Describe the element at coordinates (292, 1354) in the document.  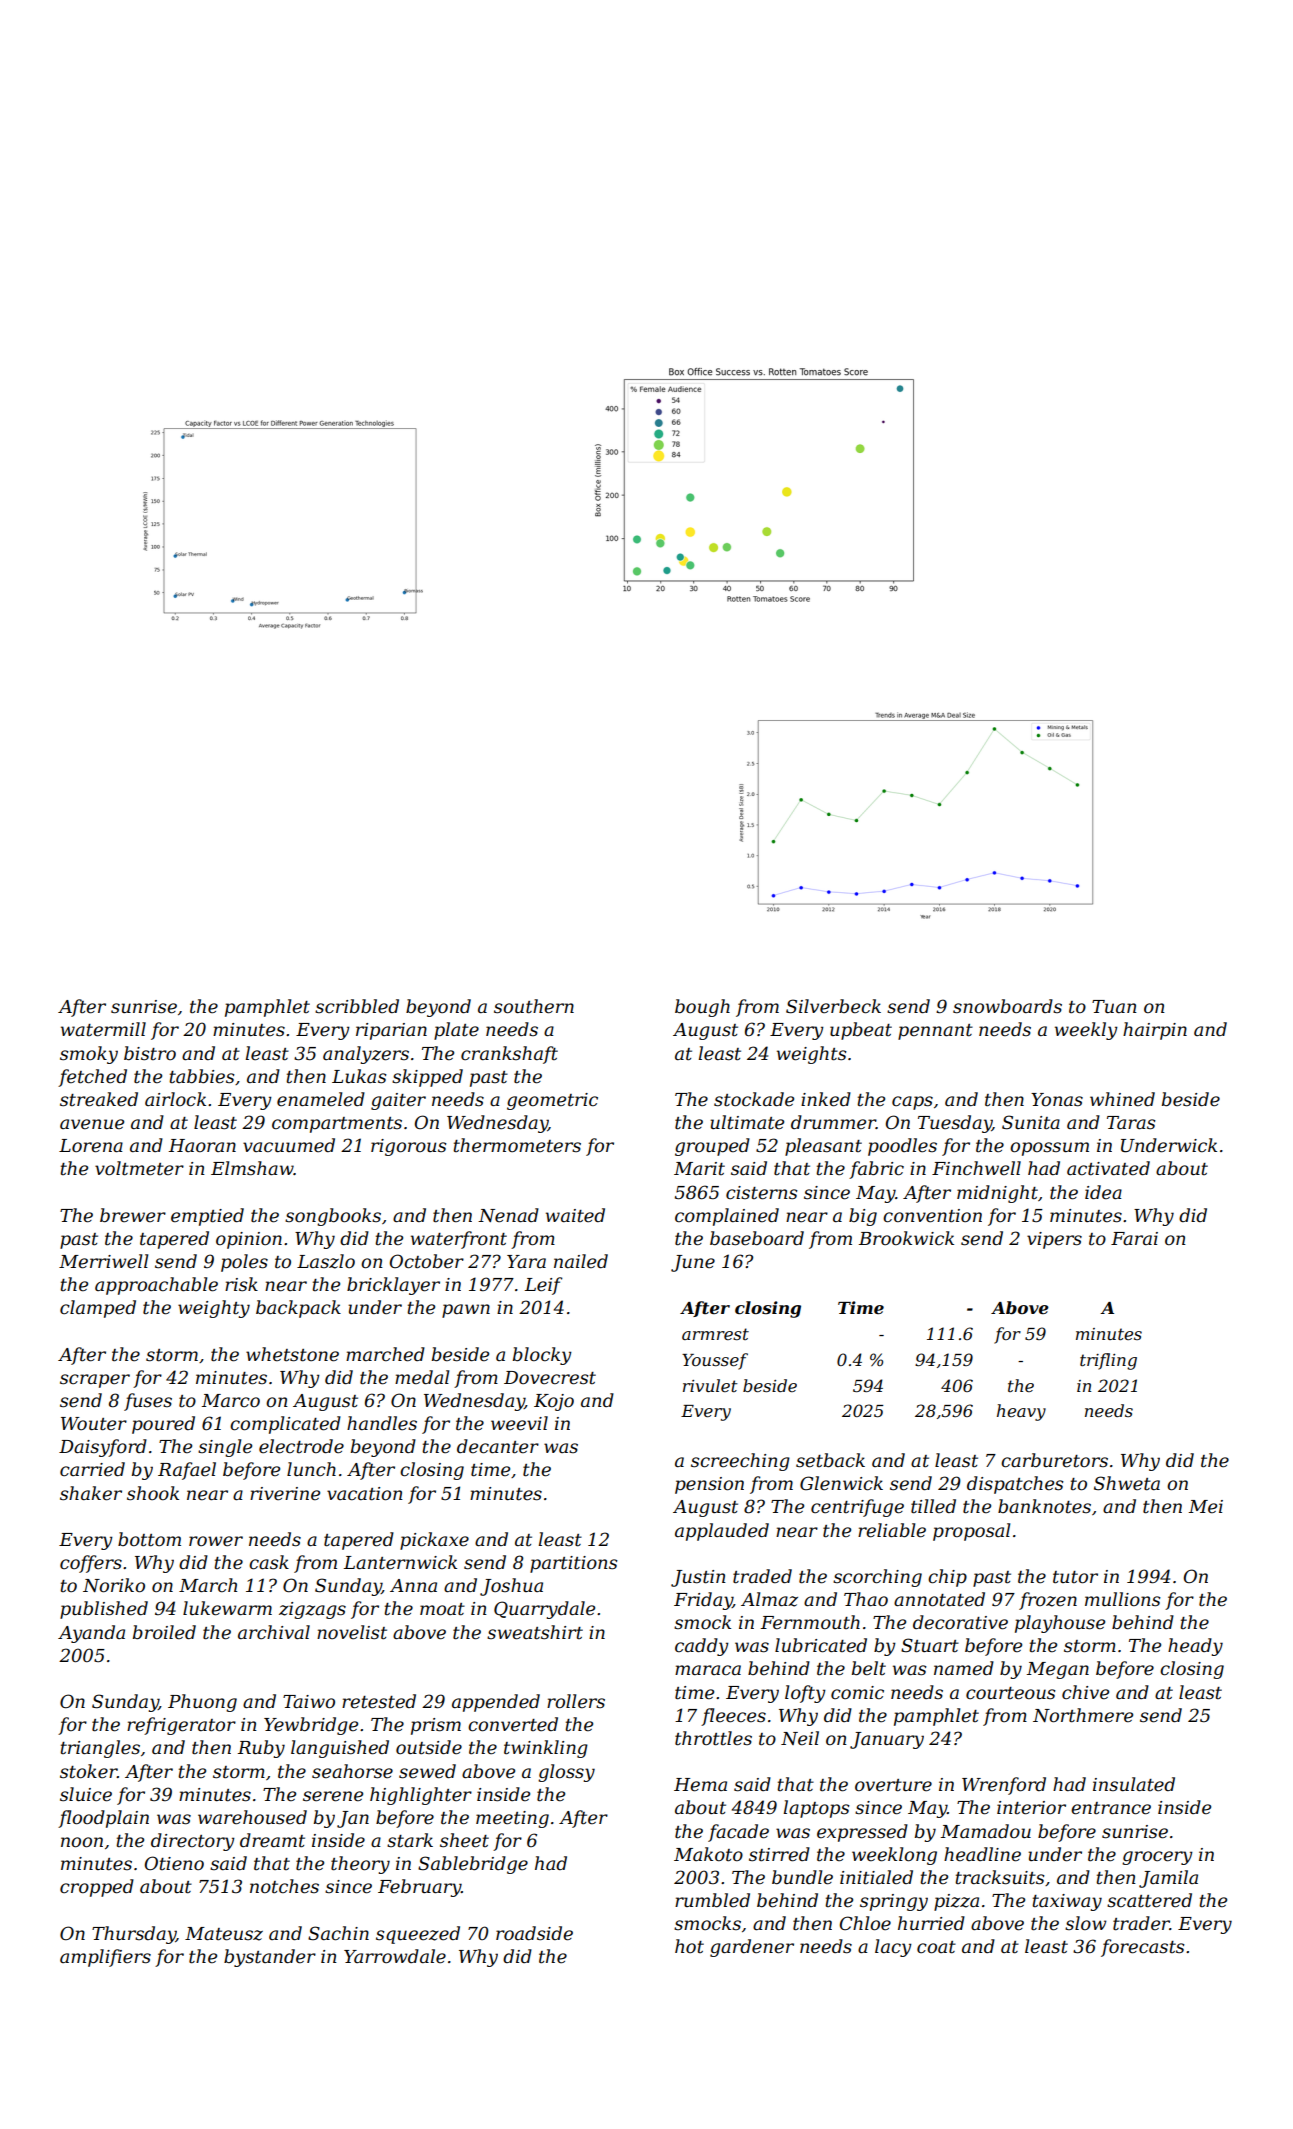
I see `whetstone` at that location.
